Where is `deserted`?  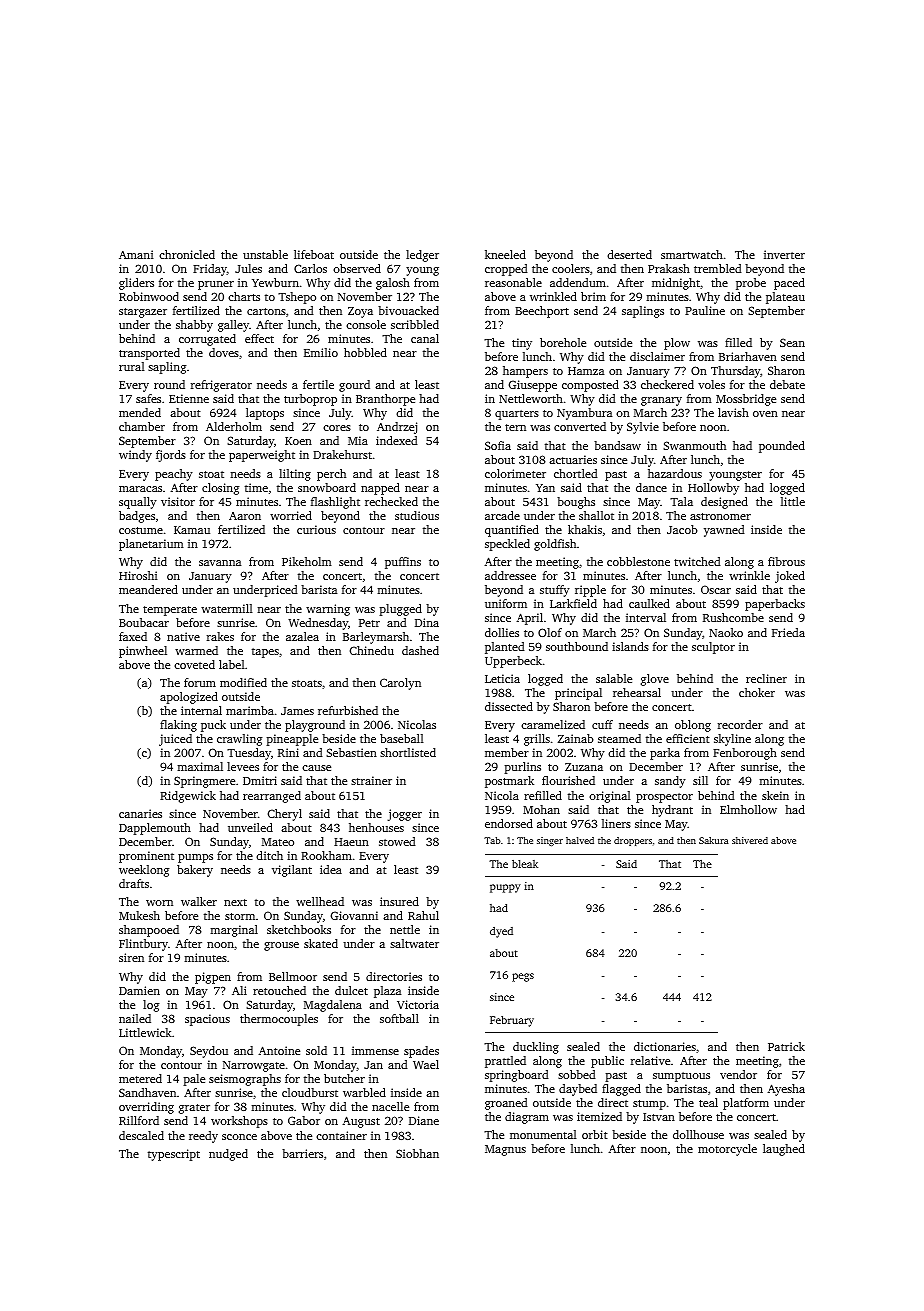
deserted is located at coordinates (629, 254).
